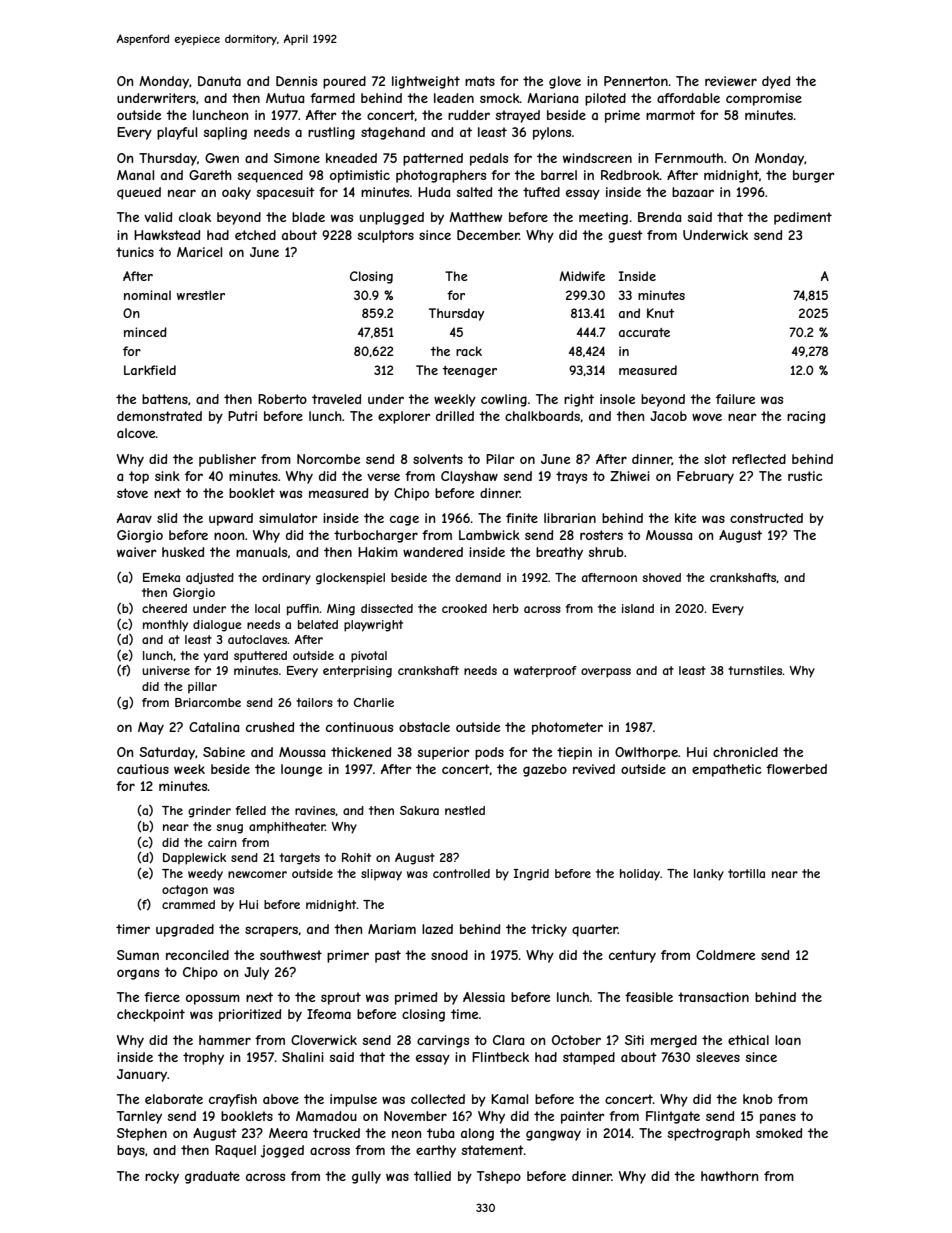 The height and width of the page is (1233, 952). Describe the element at coordinates (746, 873) in the page. I see `tortilla` at that location.
